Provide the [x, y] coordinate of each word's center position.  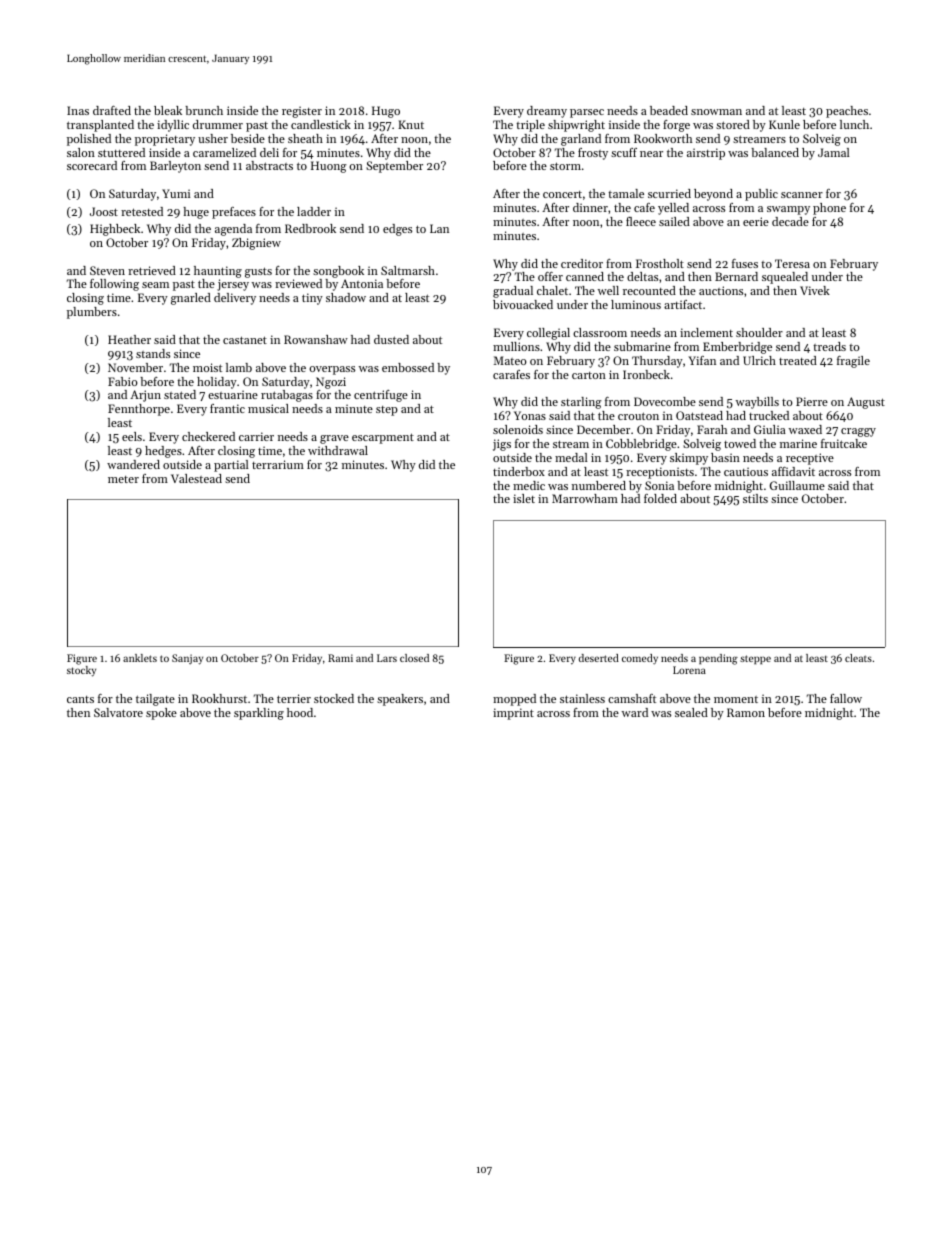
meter [123, 479]
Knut [411, 124]
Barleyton [175, 167]
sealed [691, 712]
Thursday [657, 362]
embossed [408, 367]
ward [635, 712]
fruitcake [844, 443]
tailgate [155, 700]
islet [524, 498]
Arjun [145, 396]
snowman [716, 112]
